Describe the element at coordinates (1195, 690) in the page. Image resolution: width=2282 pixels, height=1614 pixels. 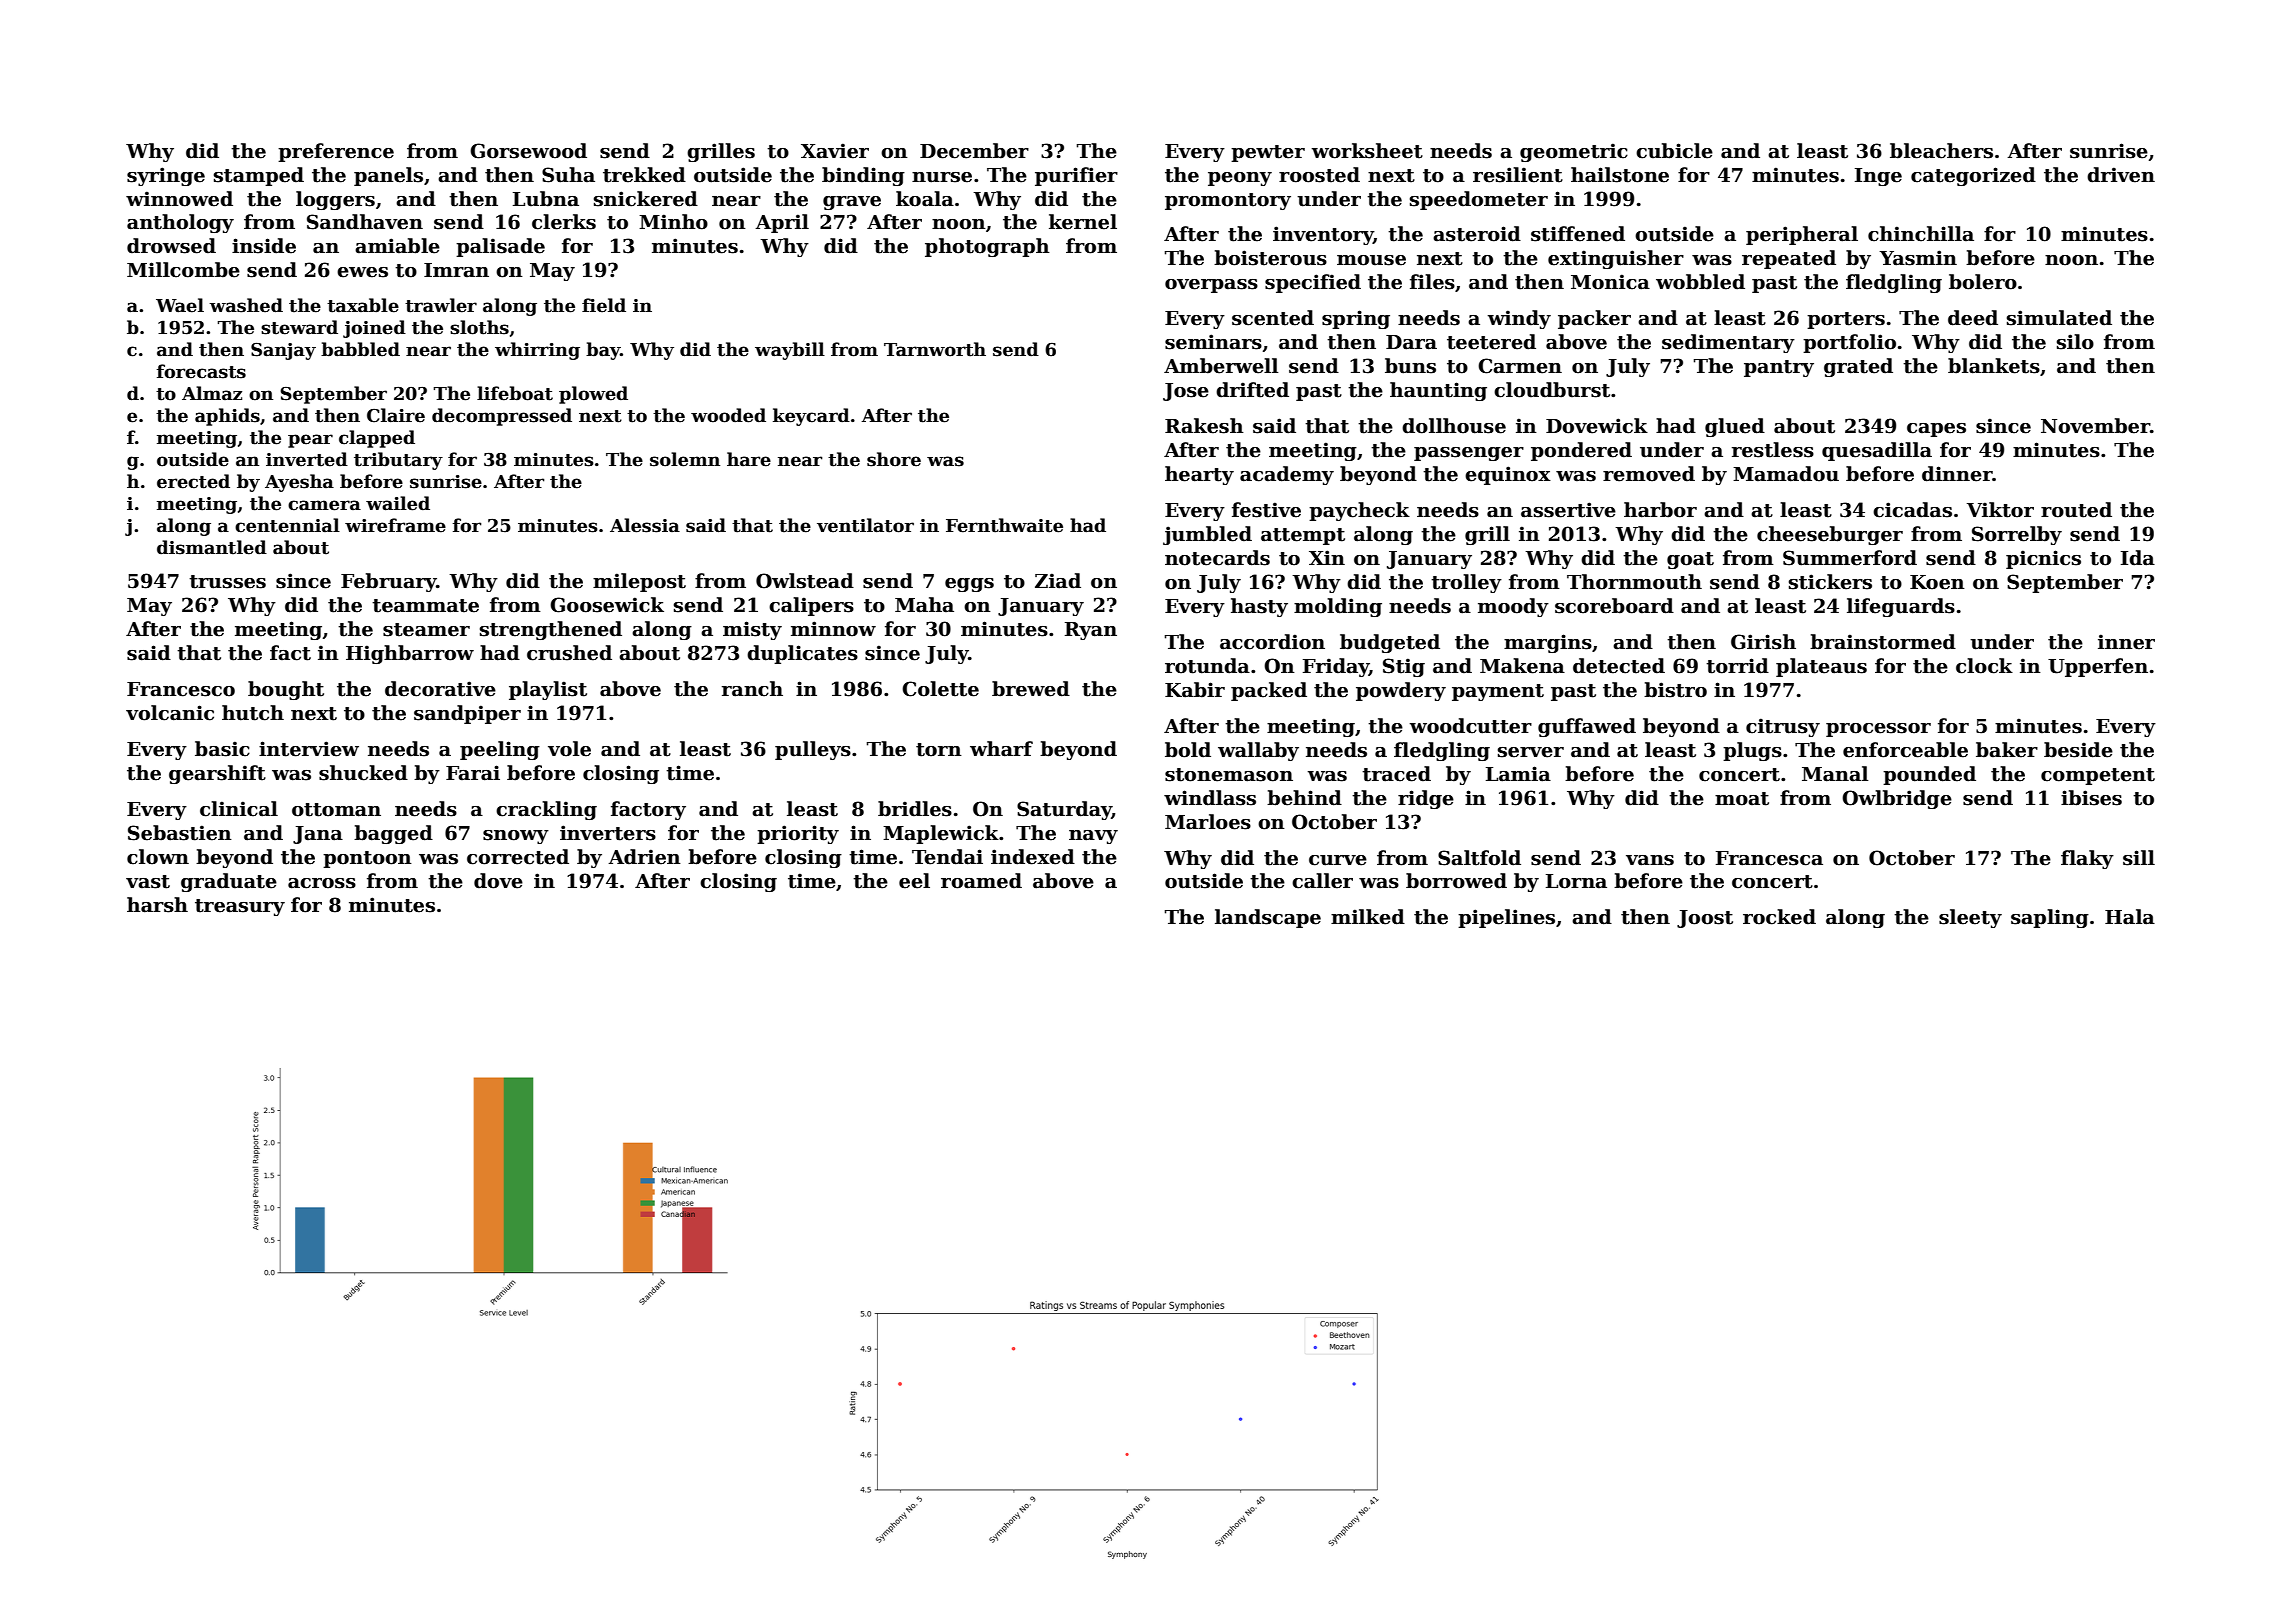
I see `Kabir` at that location.
